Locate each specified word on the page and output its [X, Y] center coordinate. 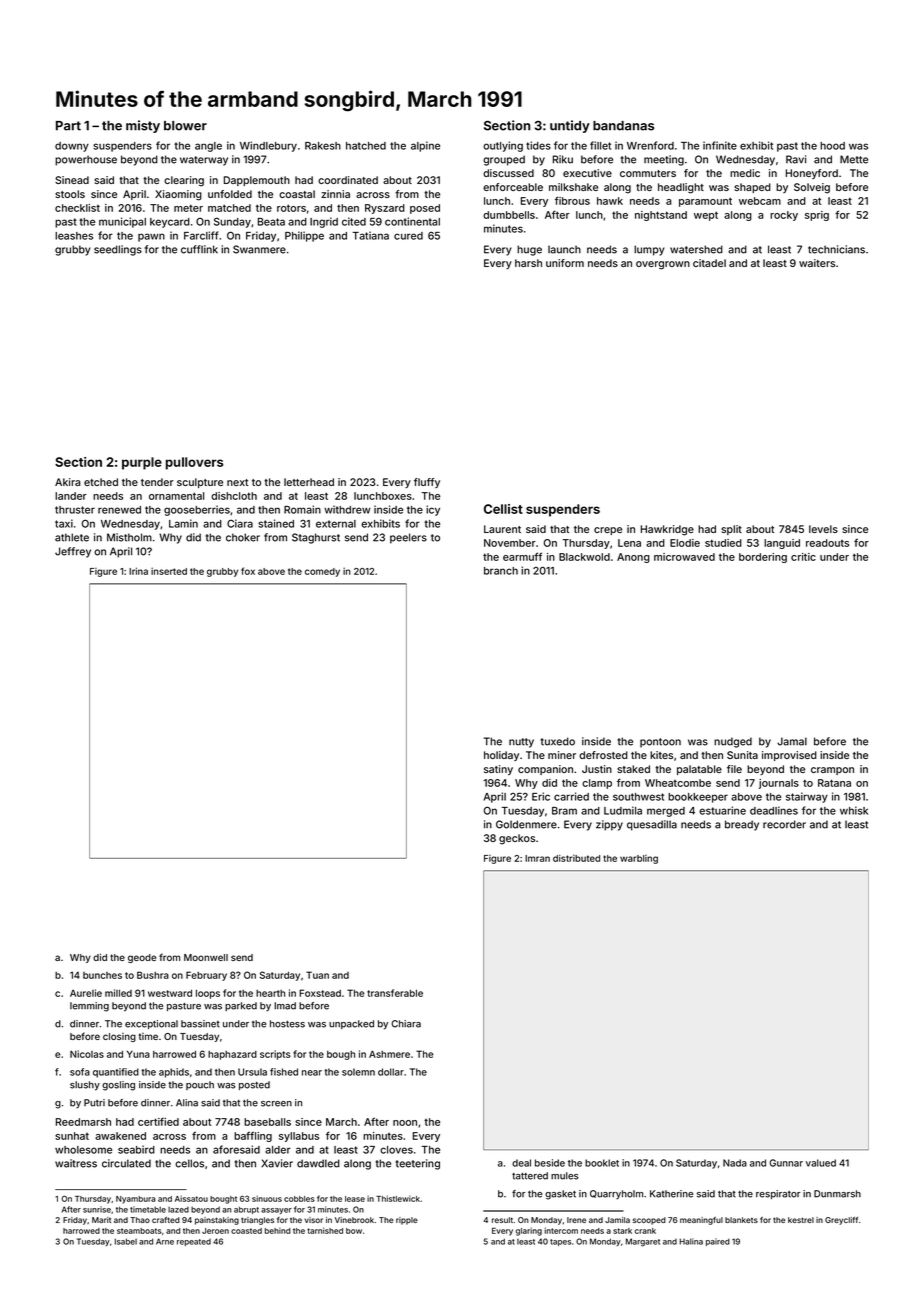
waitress [76, 1163]
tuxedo [558, 741]
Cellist [503, 509]
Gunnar [786, 1163]
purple [142, 463]
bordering [763, 558]
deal [521, 1163]
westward [170, 993]
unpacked [351, 1024]
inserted [169, 571]
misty [143, 126]
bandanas [623, 126]
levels [823, 529]
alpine [425, 146]
